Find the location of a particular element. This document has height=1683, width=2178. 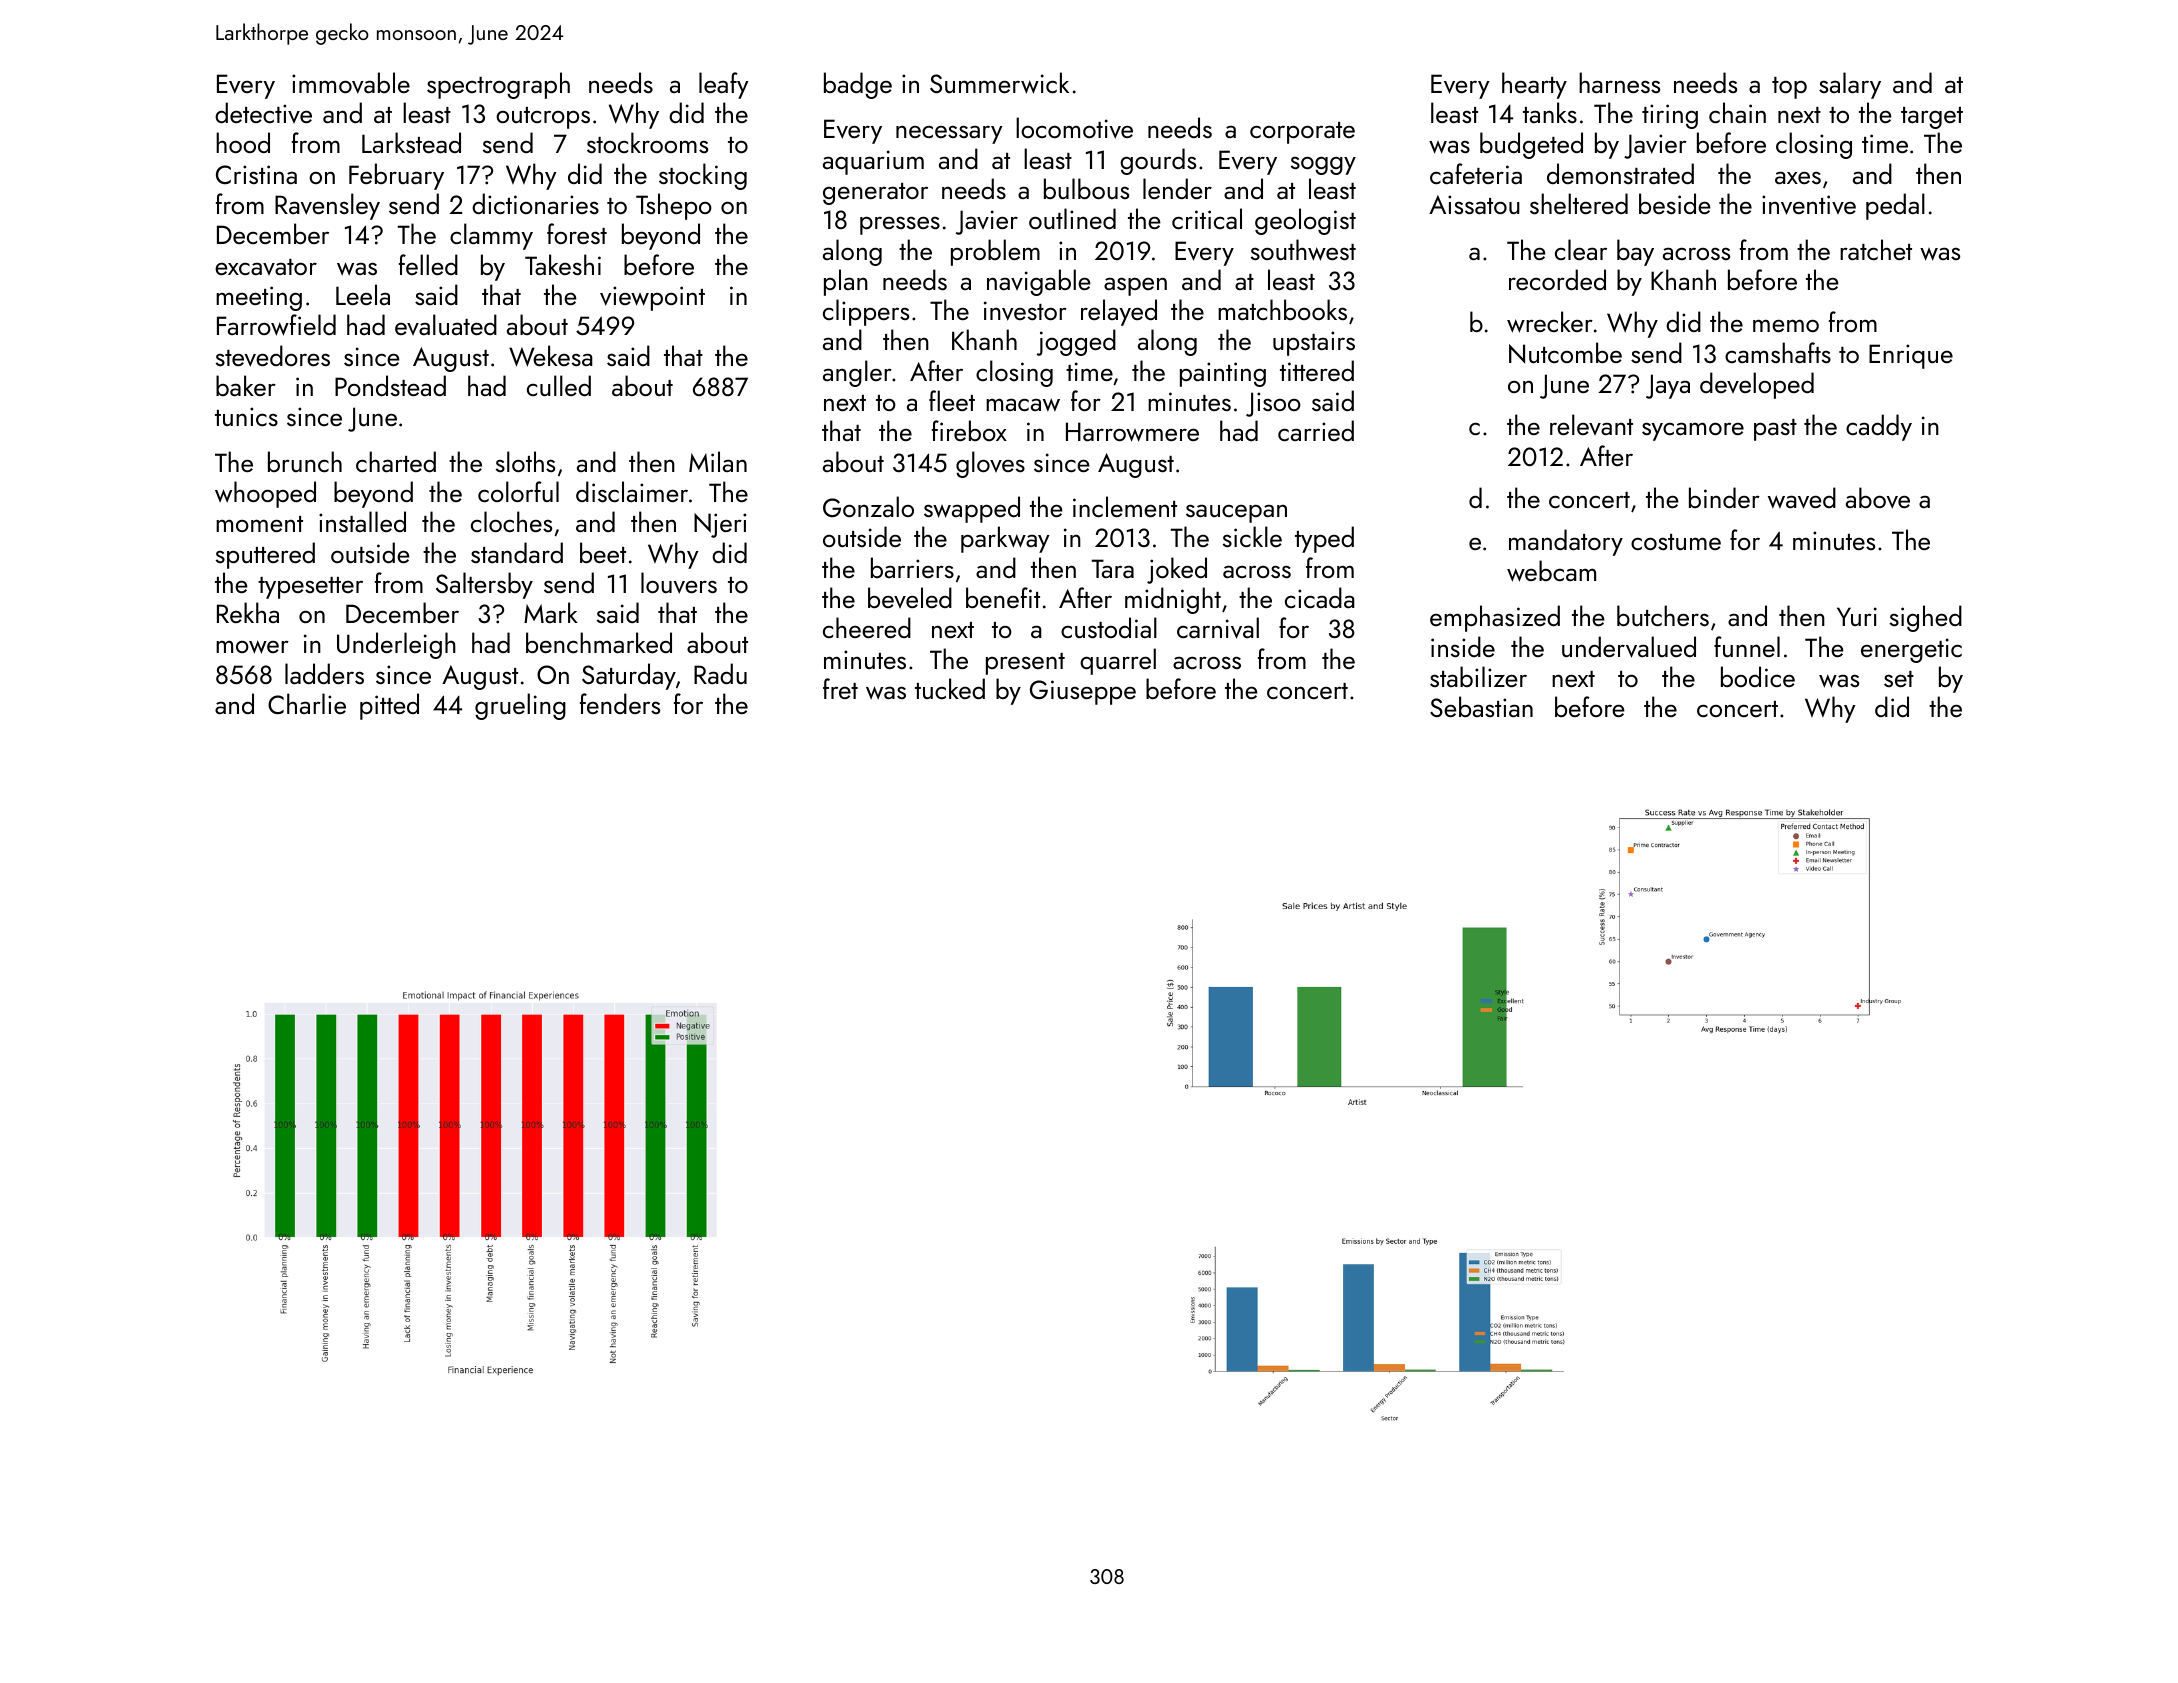

badge is located at coordinates (858, 85).
